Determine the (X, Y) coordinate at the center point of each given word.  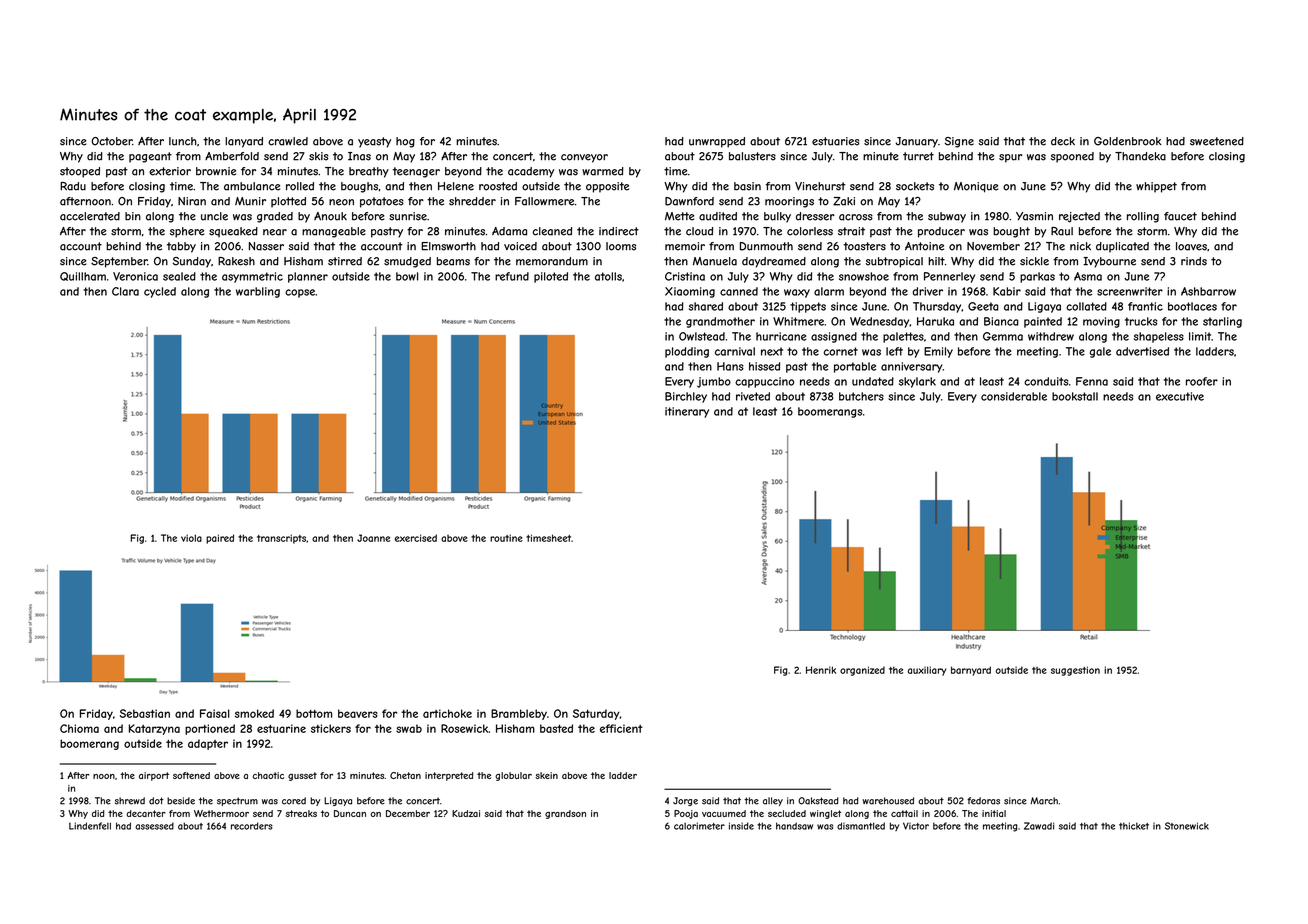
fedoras (983, 801)
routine (506, 538)
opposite (607, 187)
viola (191, 538)
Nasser (266, 246)
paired (220, 539)
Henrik (821, 670)
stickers (331, 728)
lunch (182, 141)
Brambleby (519, 714)
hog (405, 142)
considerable (1014, 396)
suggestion (1075, 671)
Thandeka (1140, 156)
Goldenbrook (1127, 141)
